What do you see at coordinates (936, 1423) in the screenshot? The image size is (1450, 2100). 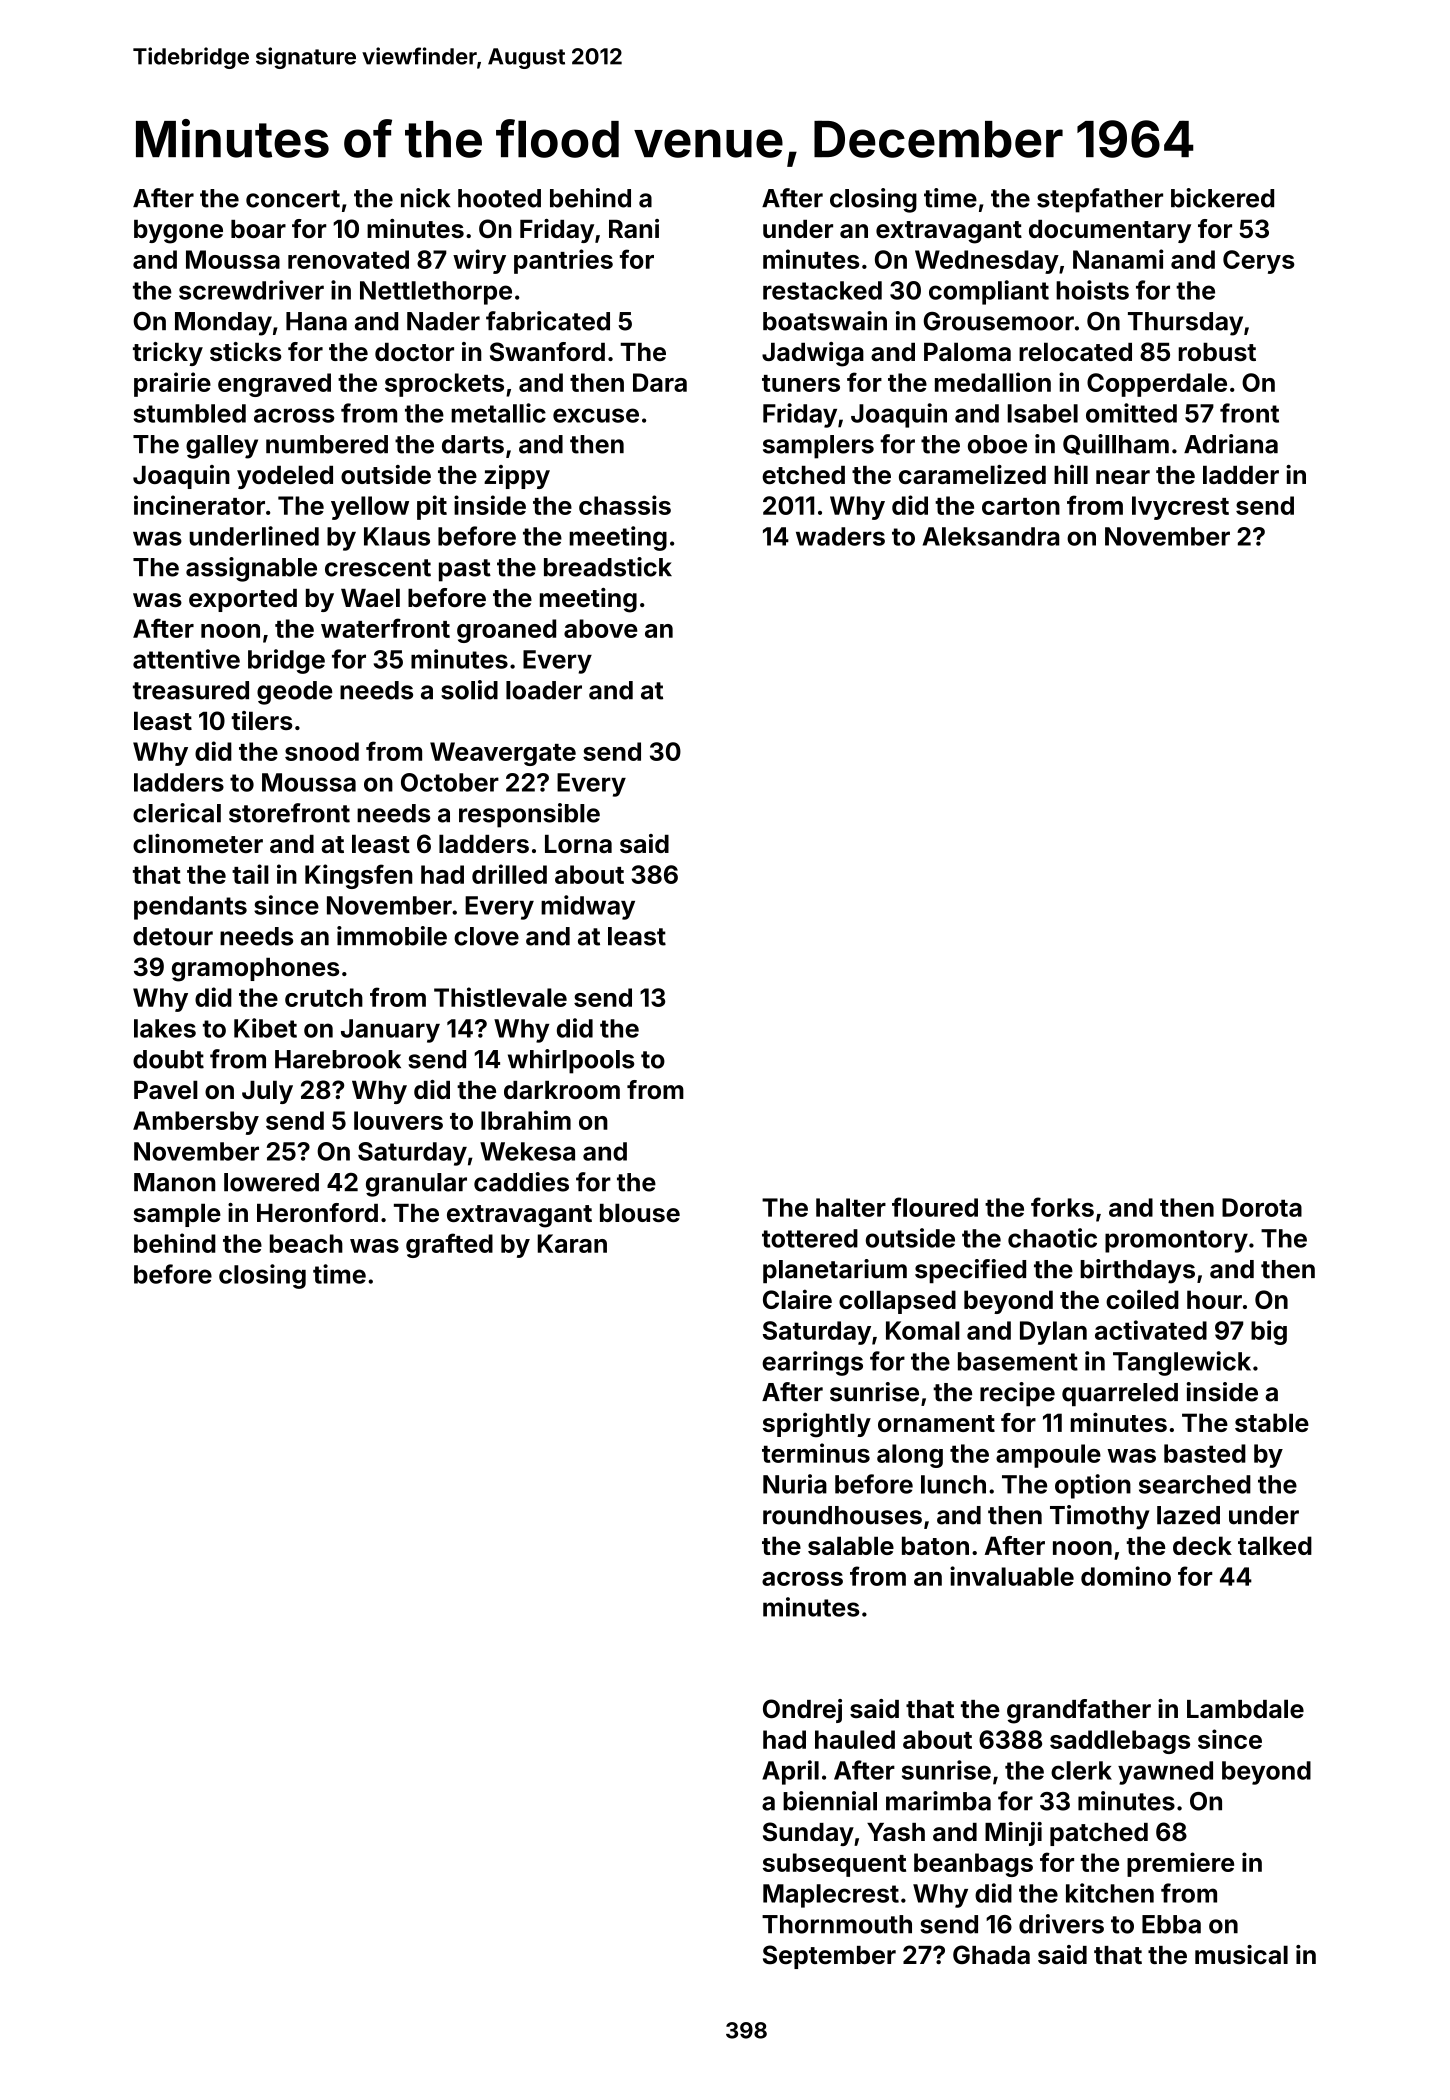 I see `ornament` at bounding box center [936, 1423].
